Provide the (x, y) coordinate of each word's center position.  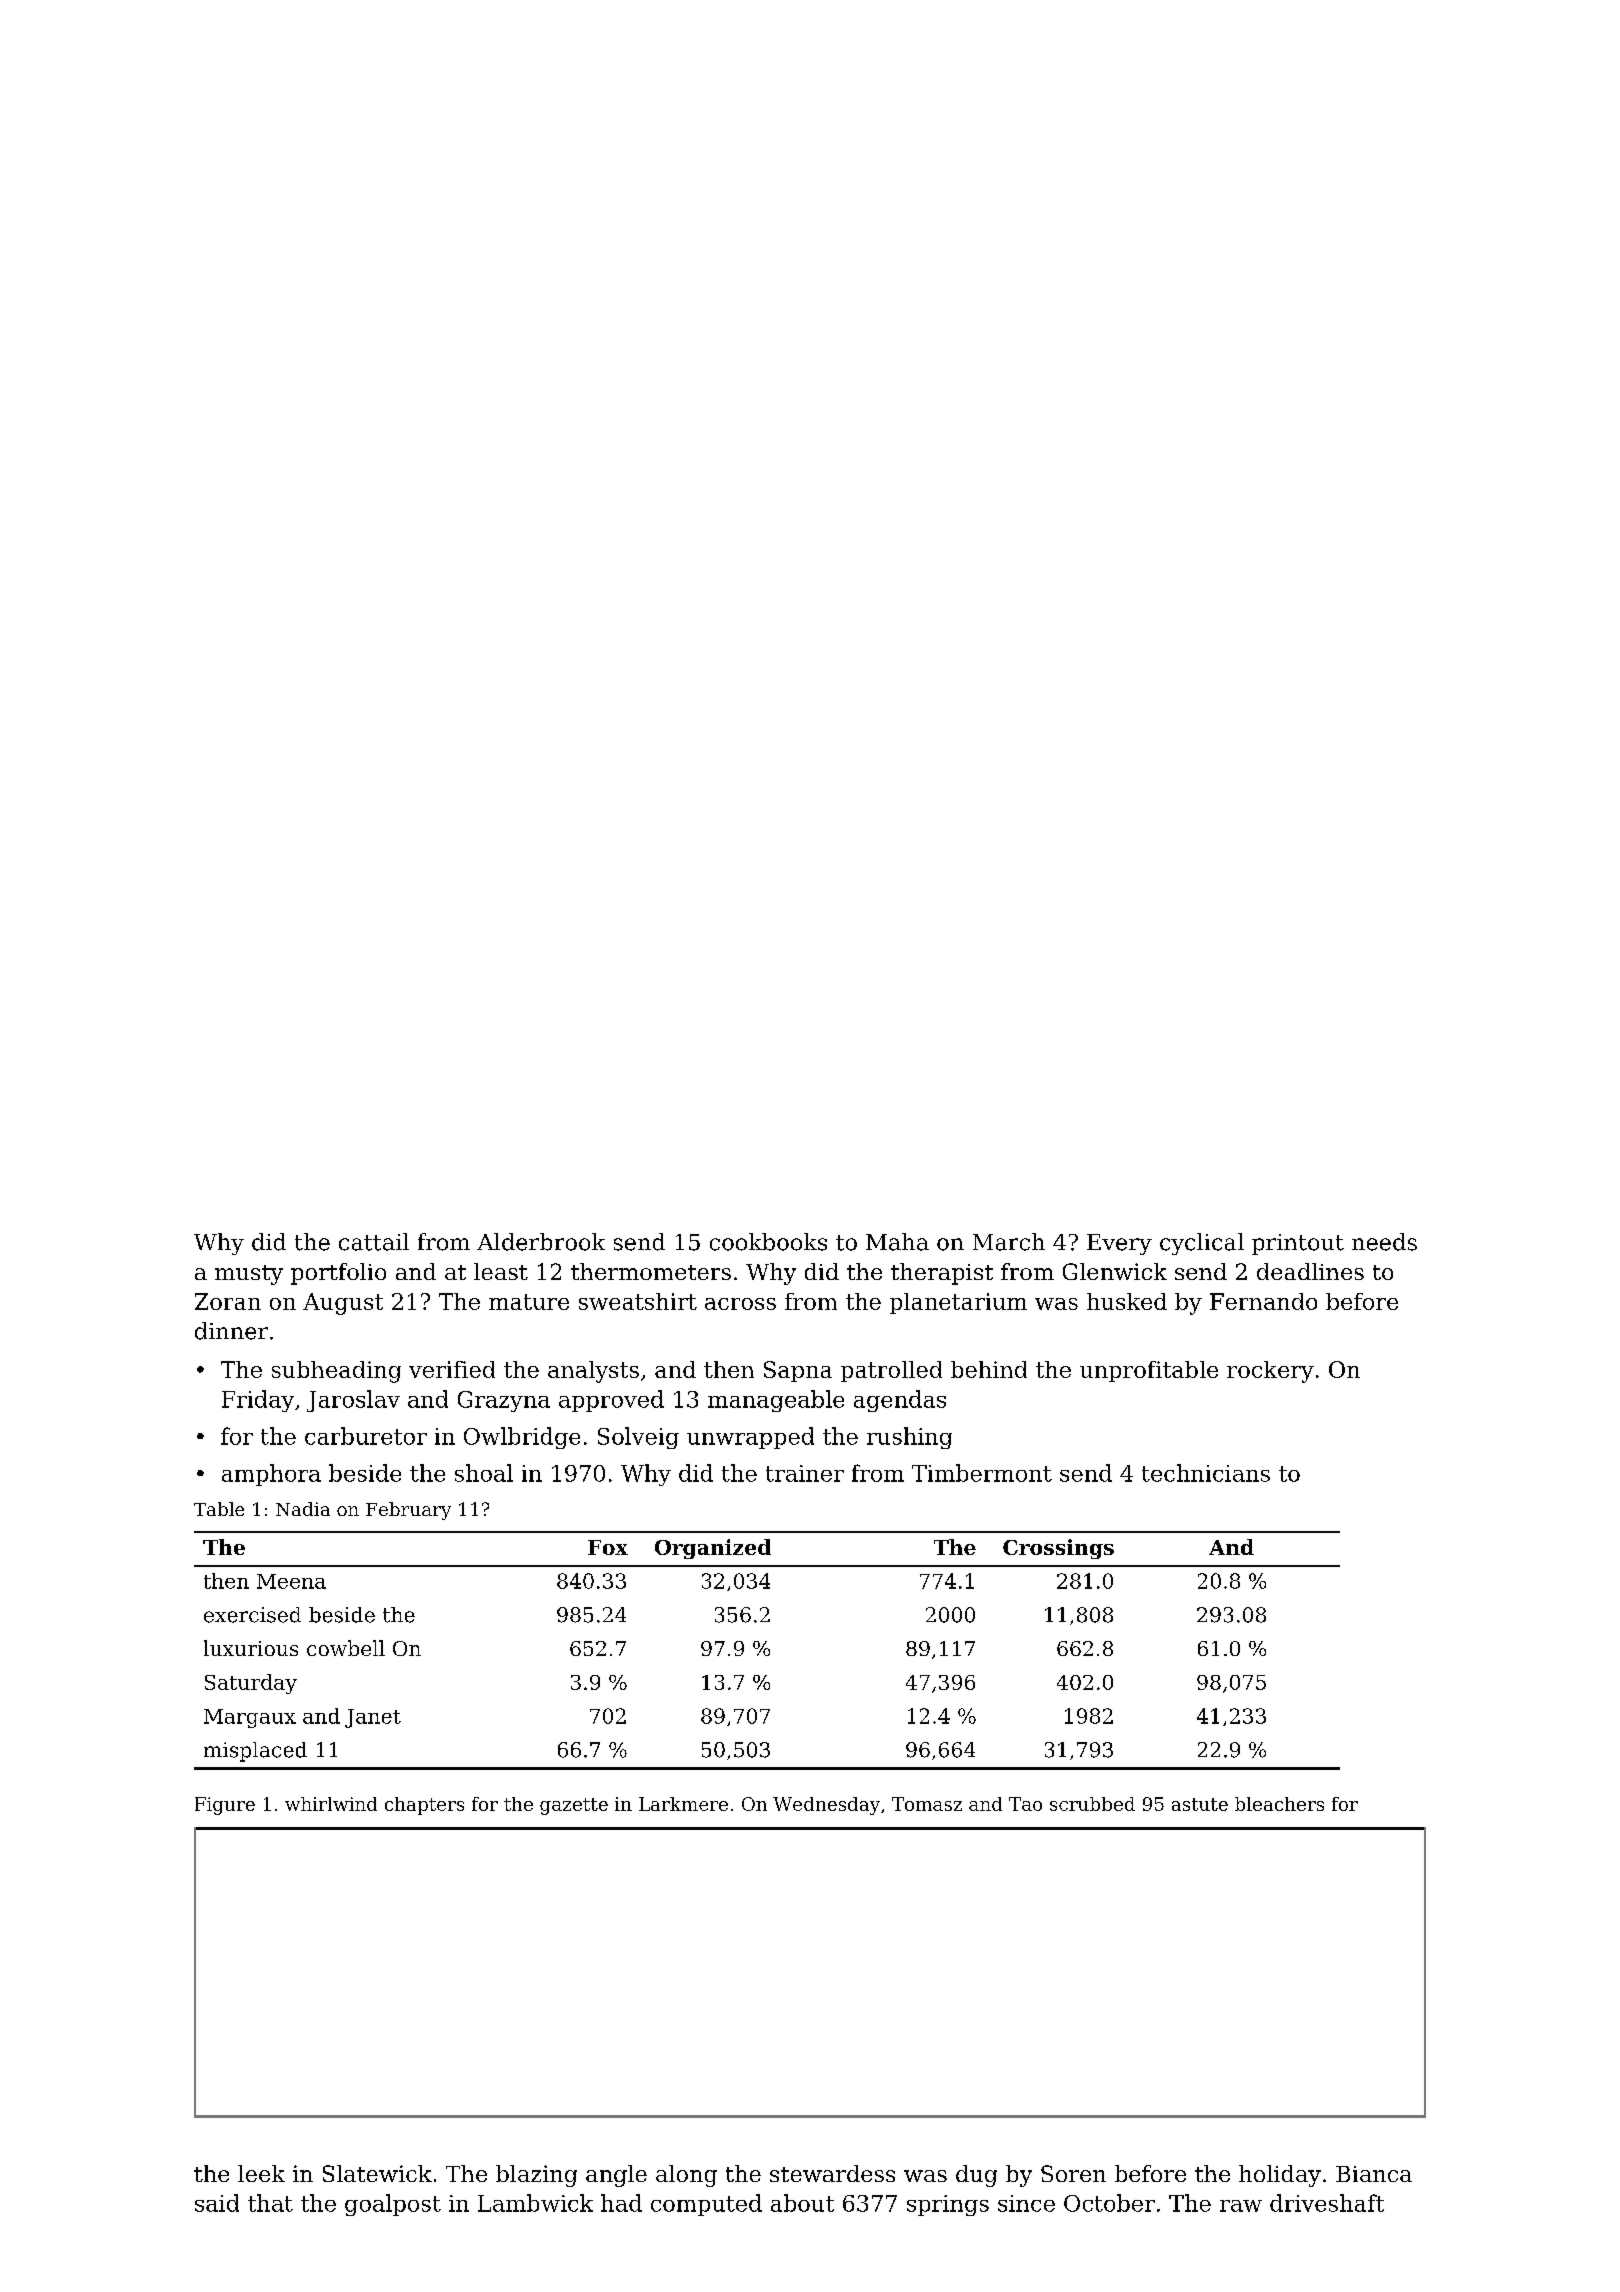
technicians (1206, 1473)
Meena (291, 1581)
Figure (225, 1806)
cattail (374, 1242)
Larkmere (683, 1804)
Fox (608, 1547)
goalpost (393, 2205)
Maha (897, 1242)
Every (1119, 1244)
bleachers (1279, 1804)
